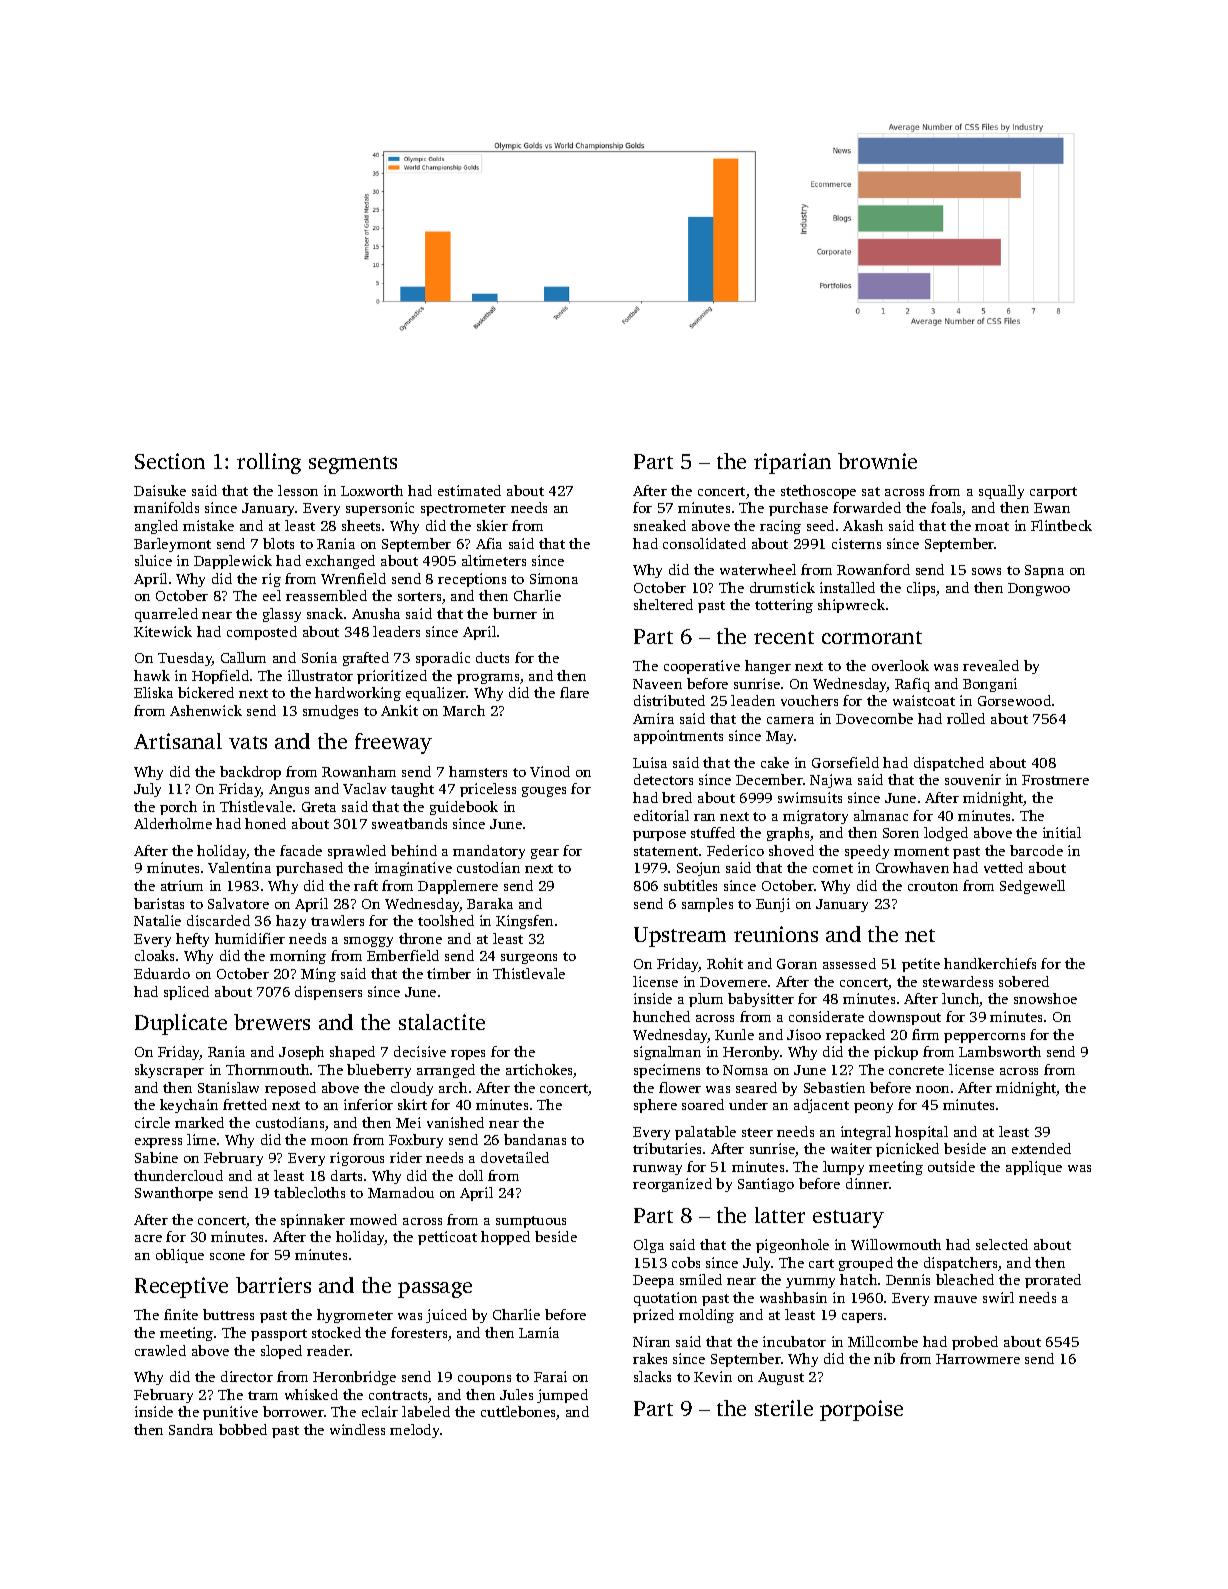  What do you see at coordinates (392, 677) in the screenshot?
I see `prioritized` at bounding box center [392, 677].
